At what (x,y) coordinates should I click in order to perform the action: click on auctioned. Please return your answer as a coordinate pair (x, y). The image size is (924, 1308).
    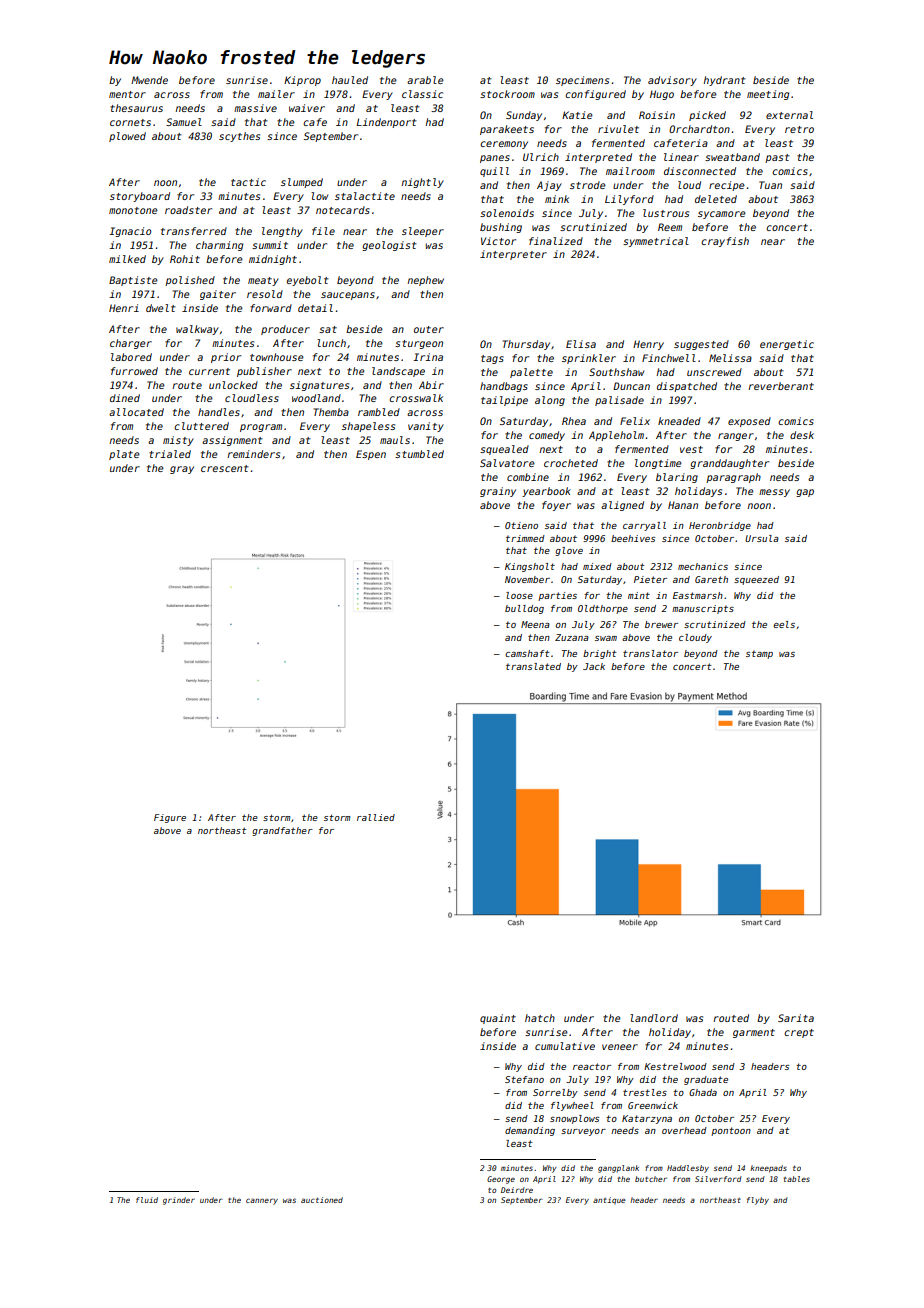
    Looking at the image, I should click on (322, 1200).
